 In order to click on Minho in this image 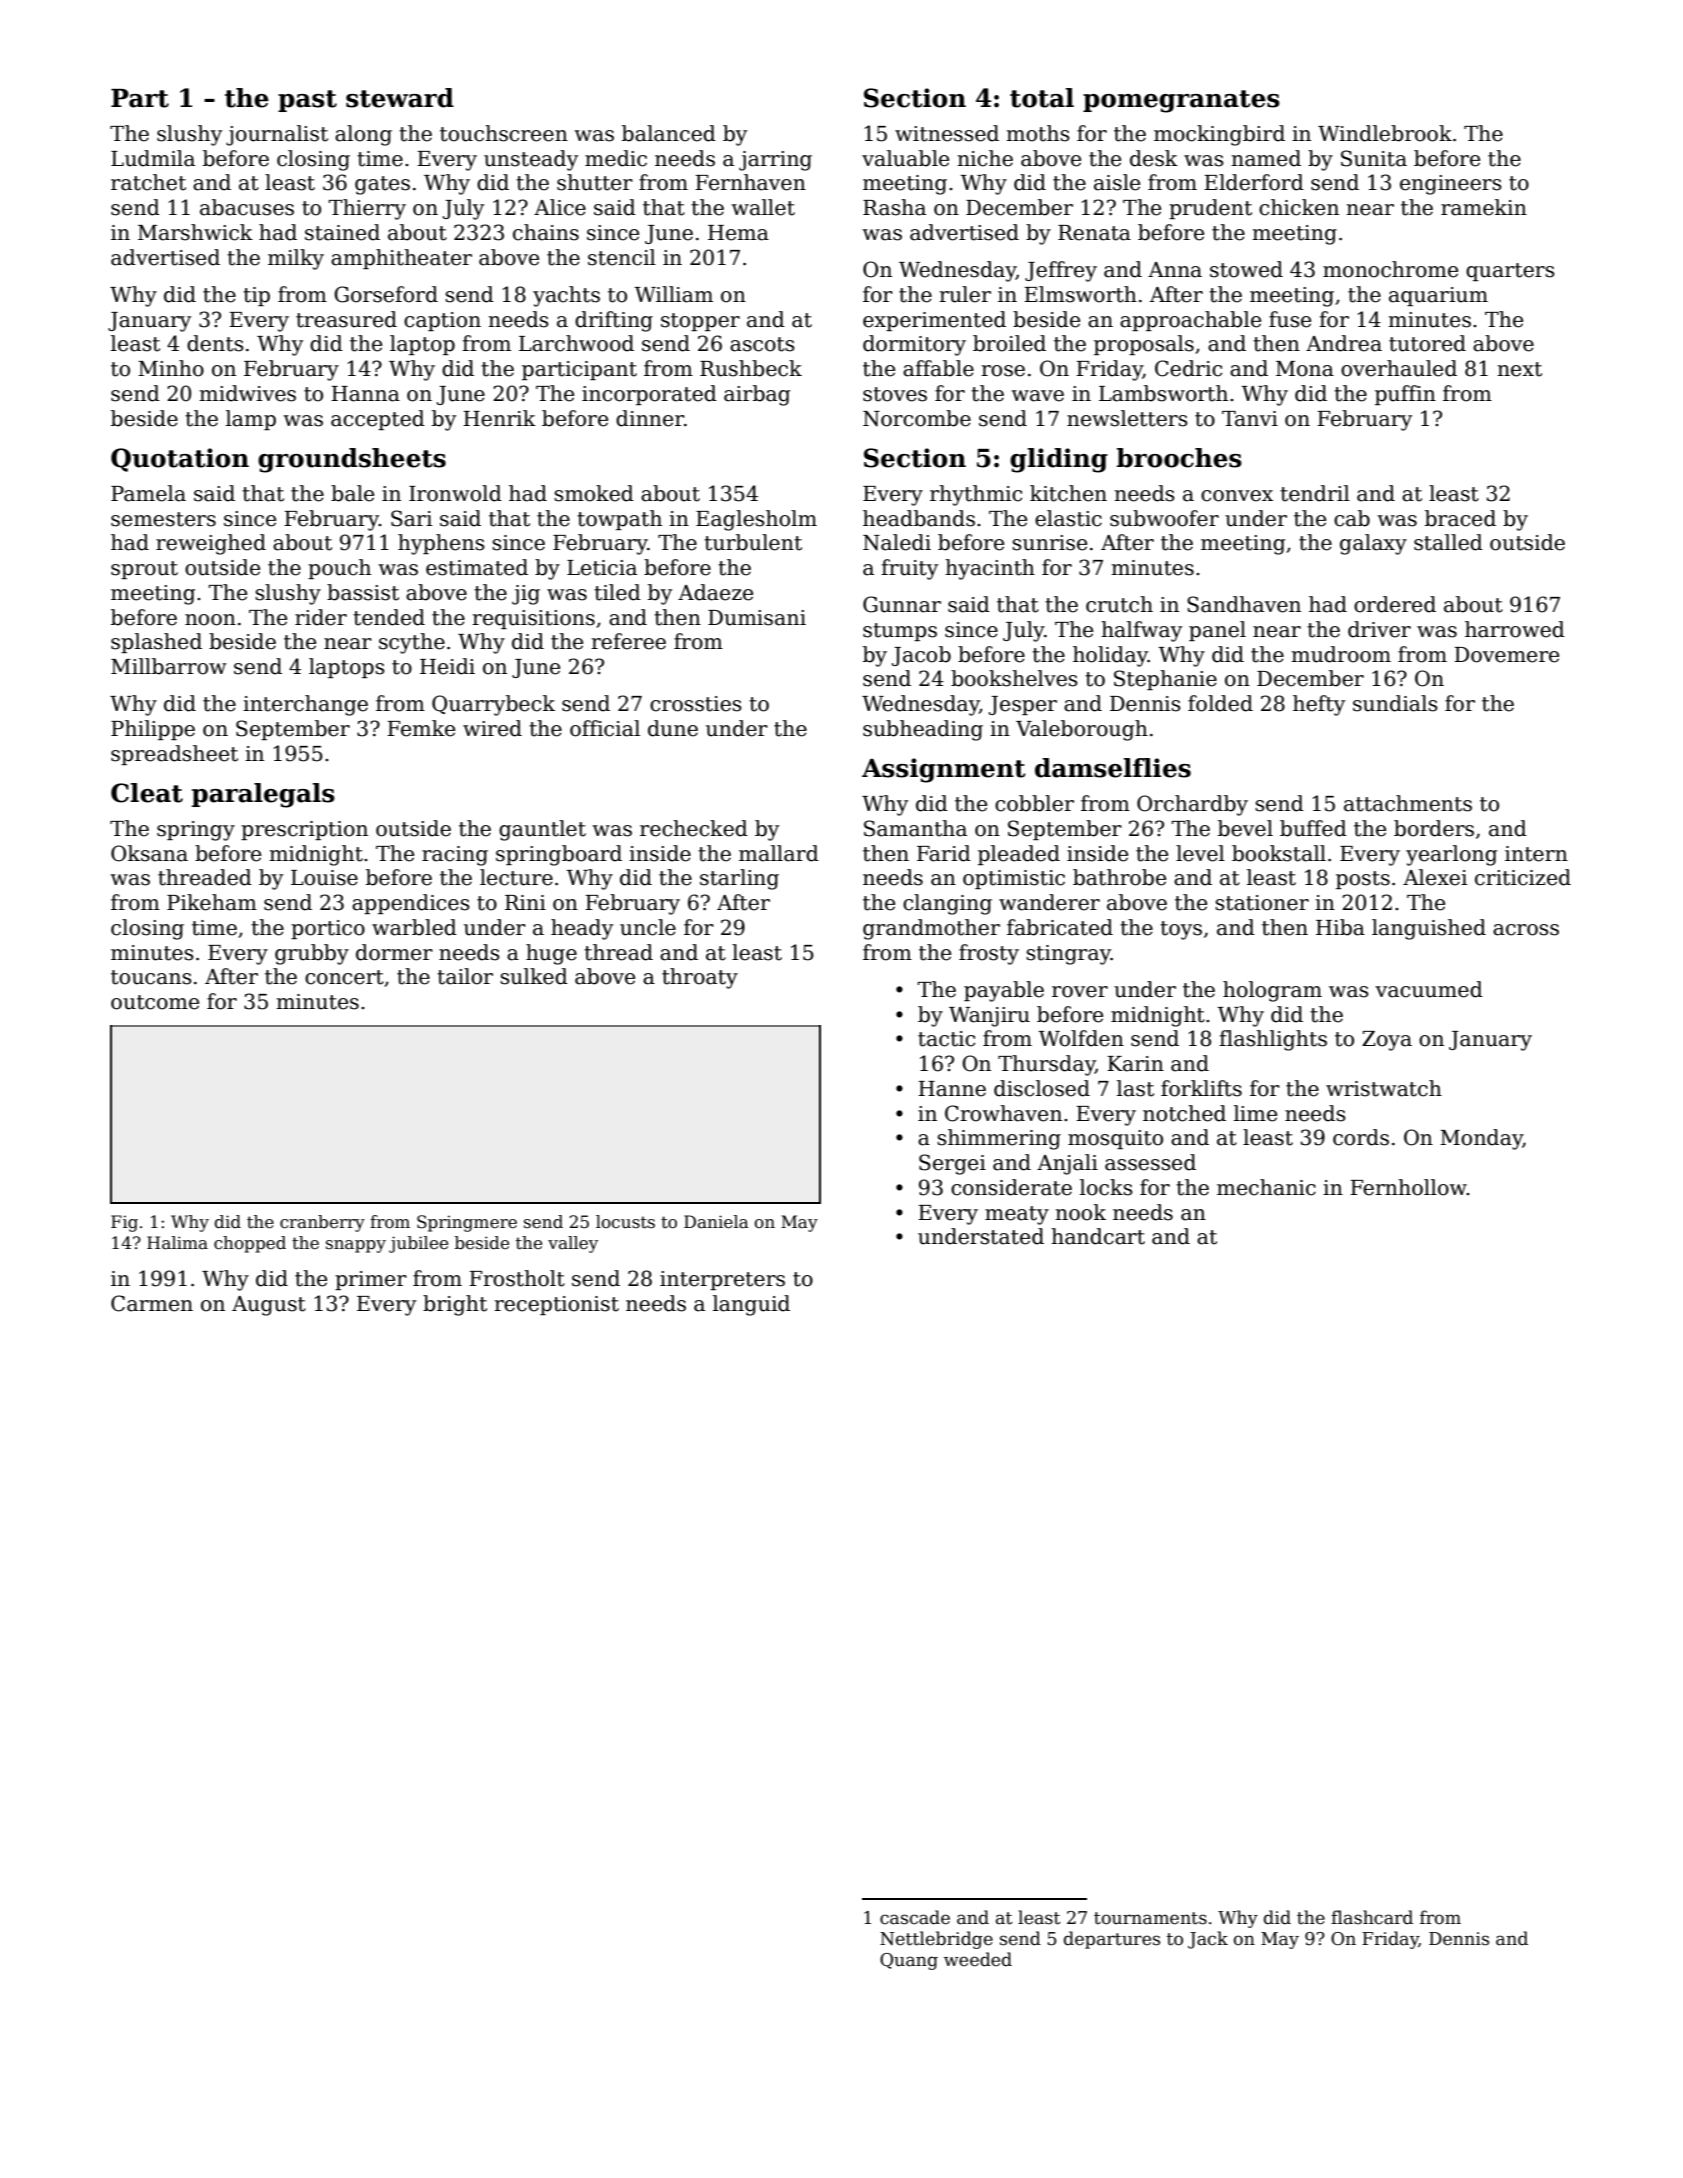, I will do `click(171, 368)`.
